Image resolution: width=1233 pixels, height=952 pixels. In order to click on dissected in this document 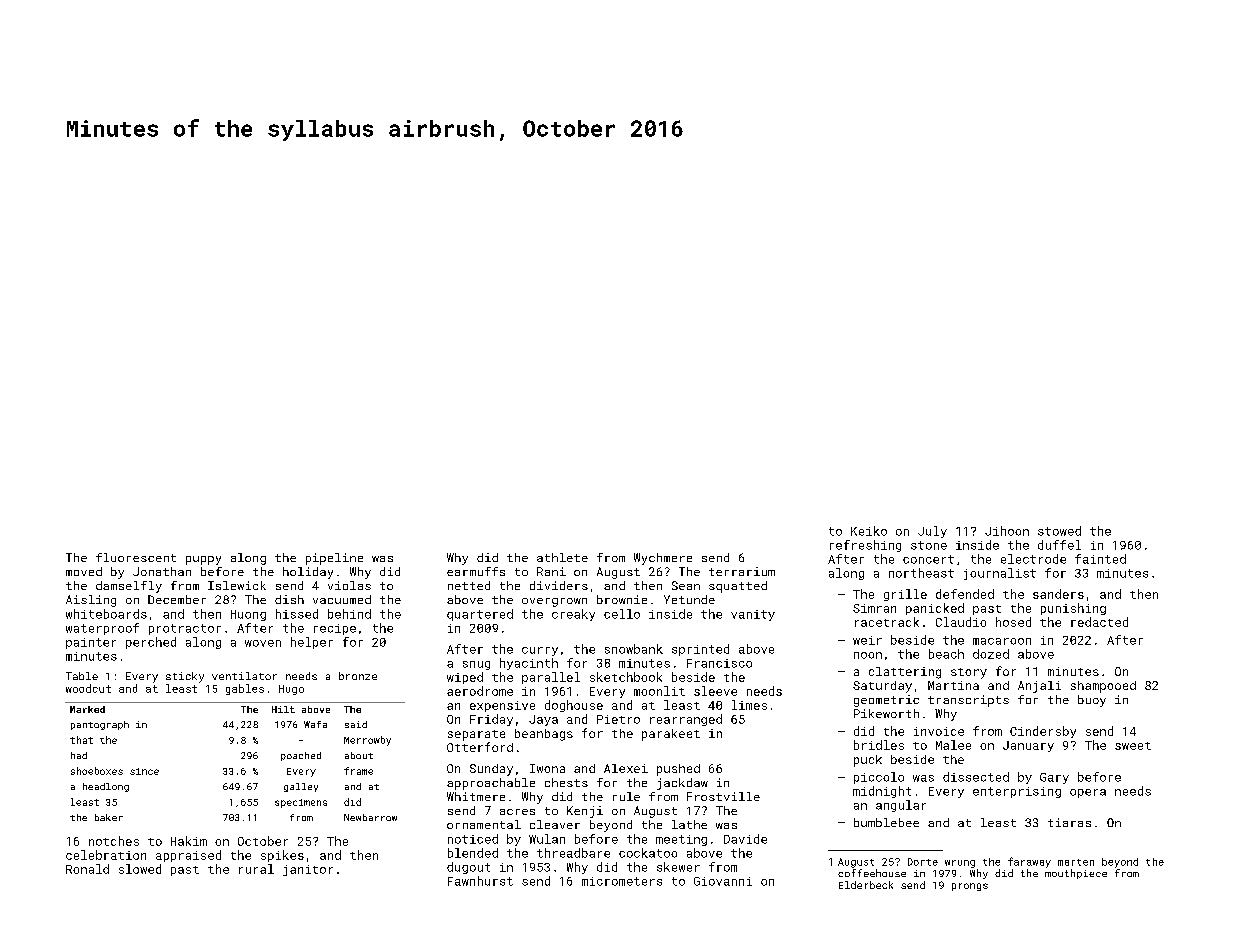, I will do `click(976, 777)`.
